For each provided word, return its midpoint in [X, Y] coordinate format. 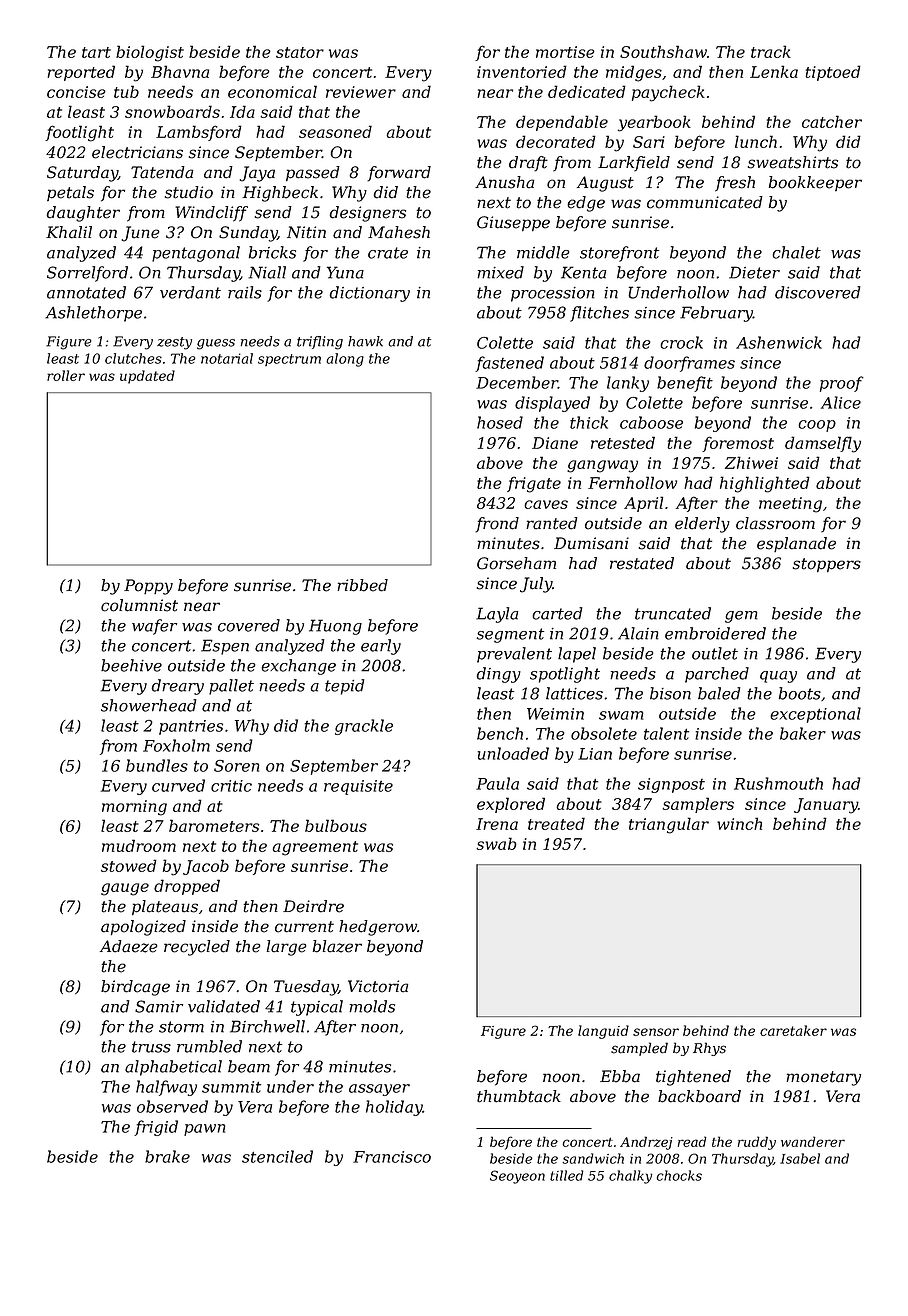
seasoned [335, 131]
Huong [335, 627]
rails [245, 292]
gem [741, 617]
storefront [619, 254]
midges [634, 73]
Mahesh [399, 232]
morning [134, 808]
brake [167, 1156]
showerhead [149, 705]
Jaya [257, 174]
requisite [358, 787]
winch [739, 823]
